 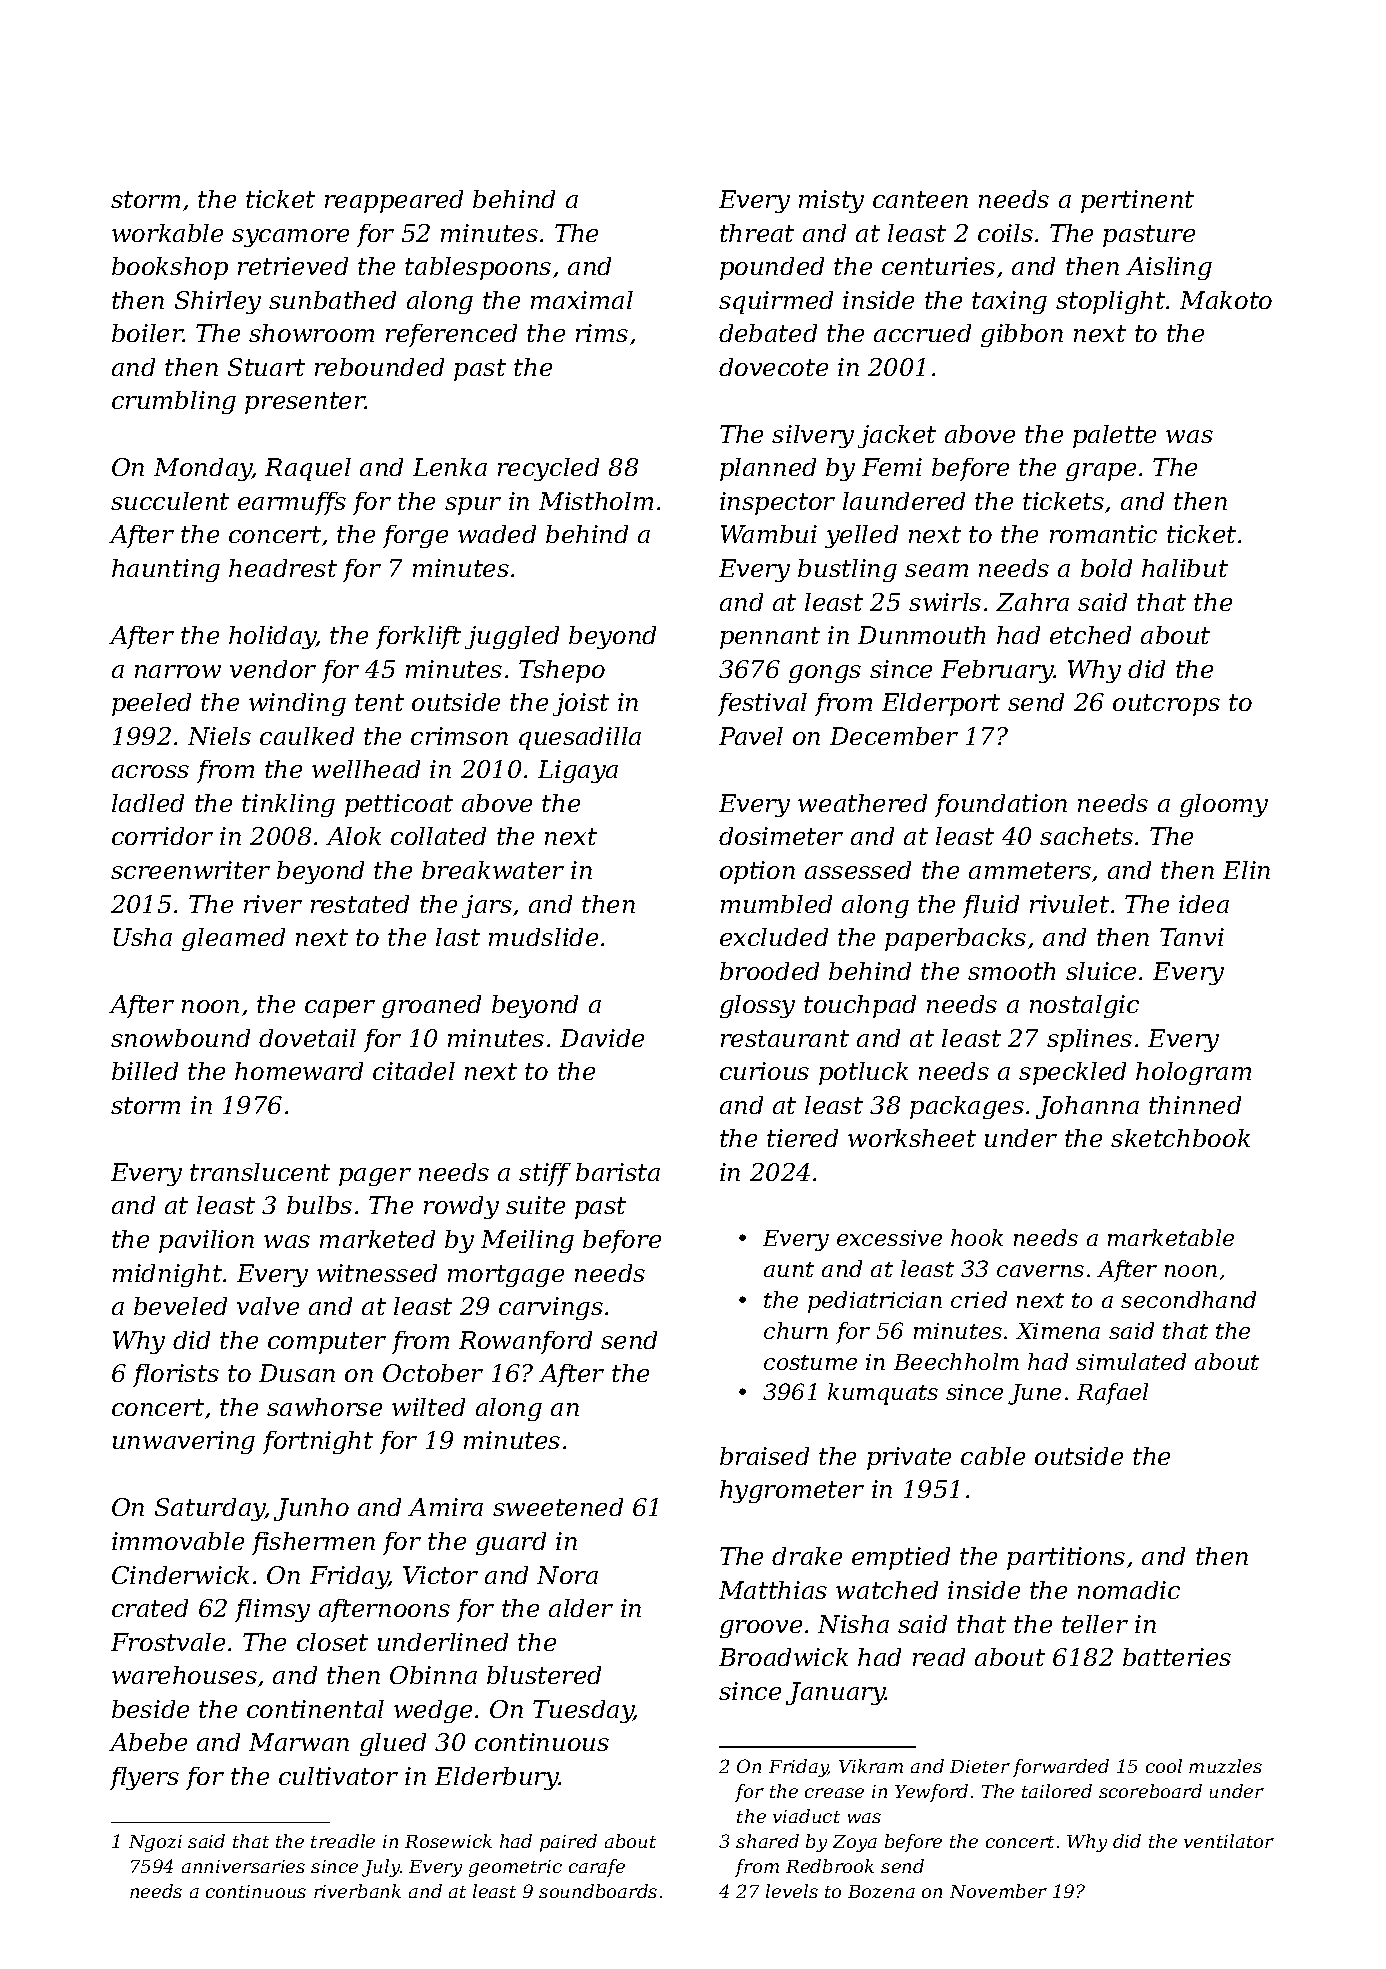 I want to click on billed, so click(x=145, y=1071).
